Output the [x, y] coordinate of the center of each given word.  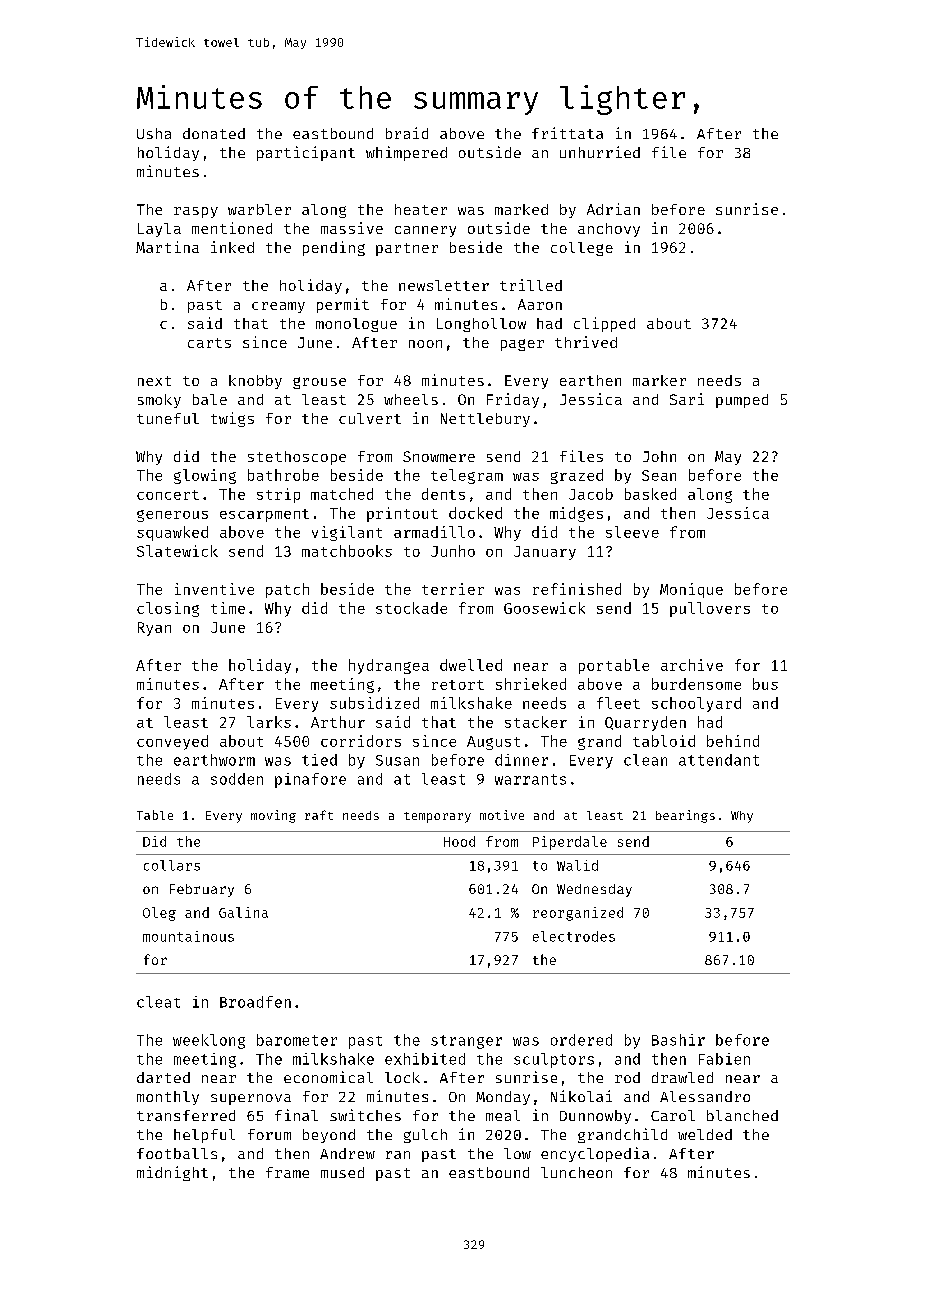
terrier [453, 589]
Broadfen [255, 1002]
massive [352, 228]
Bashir [678, 1040]
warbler [259, 209]
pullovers [710, 609]
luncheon [576, 1172]
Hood [459, 841]
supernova [251, 1099]
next [154, 381]
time [228, 608]
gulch [425, 1136]
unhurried [600, 152]
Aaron [540, 304]
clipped [604, 324]
